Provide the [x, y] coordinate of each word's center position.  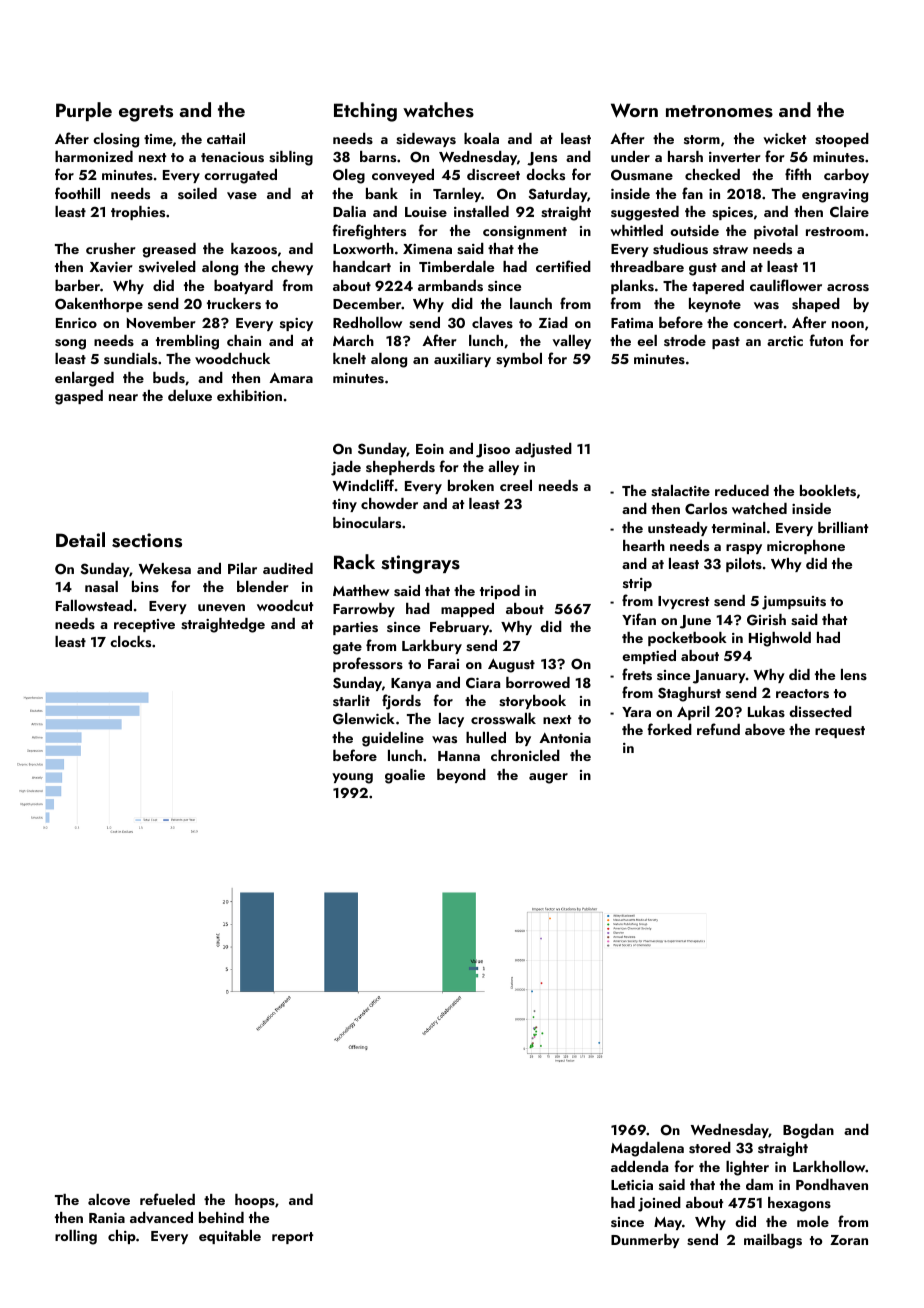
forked [669, 729]
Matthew [361, 590]
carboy [846, 176]
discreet [493, 175]
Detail [80, 539]
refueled [167, 1199]
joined [659, 1204]
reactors [802, 694]
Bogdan [808, 1131]
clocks [130, 642]
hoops [255, 1201]
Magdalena [647, 1149]
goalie [405, 776]
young [352, 778]
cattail [226, 138]
